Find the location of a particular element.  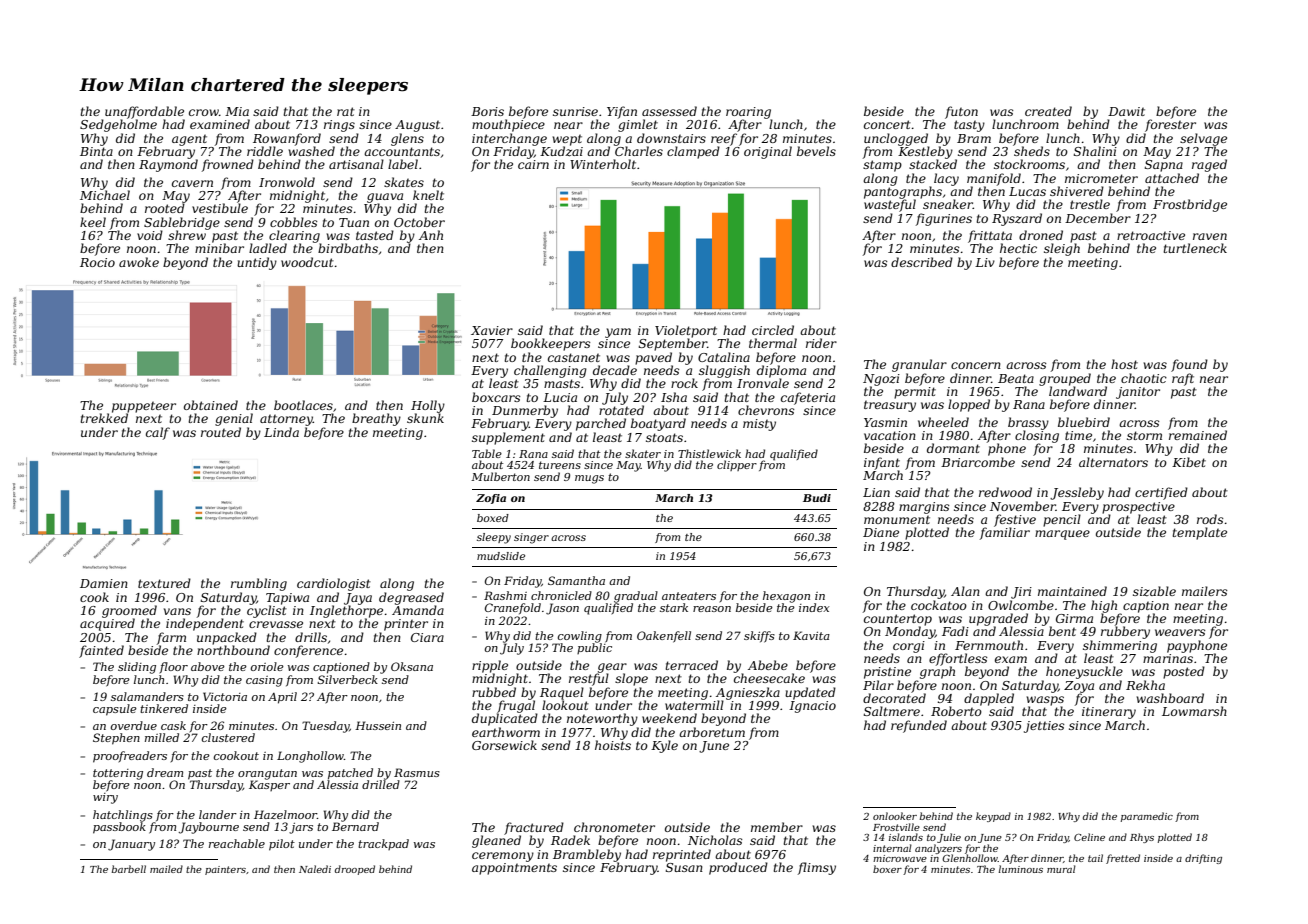

passbook is located at coordinates (119, 828).
